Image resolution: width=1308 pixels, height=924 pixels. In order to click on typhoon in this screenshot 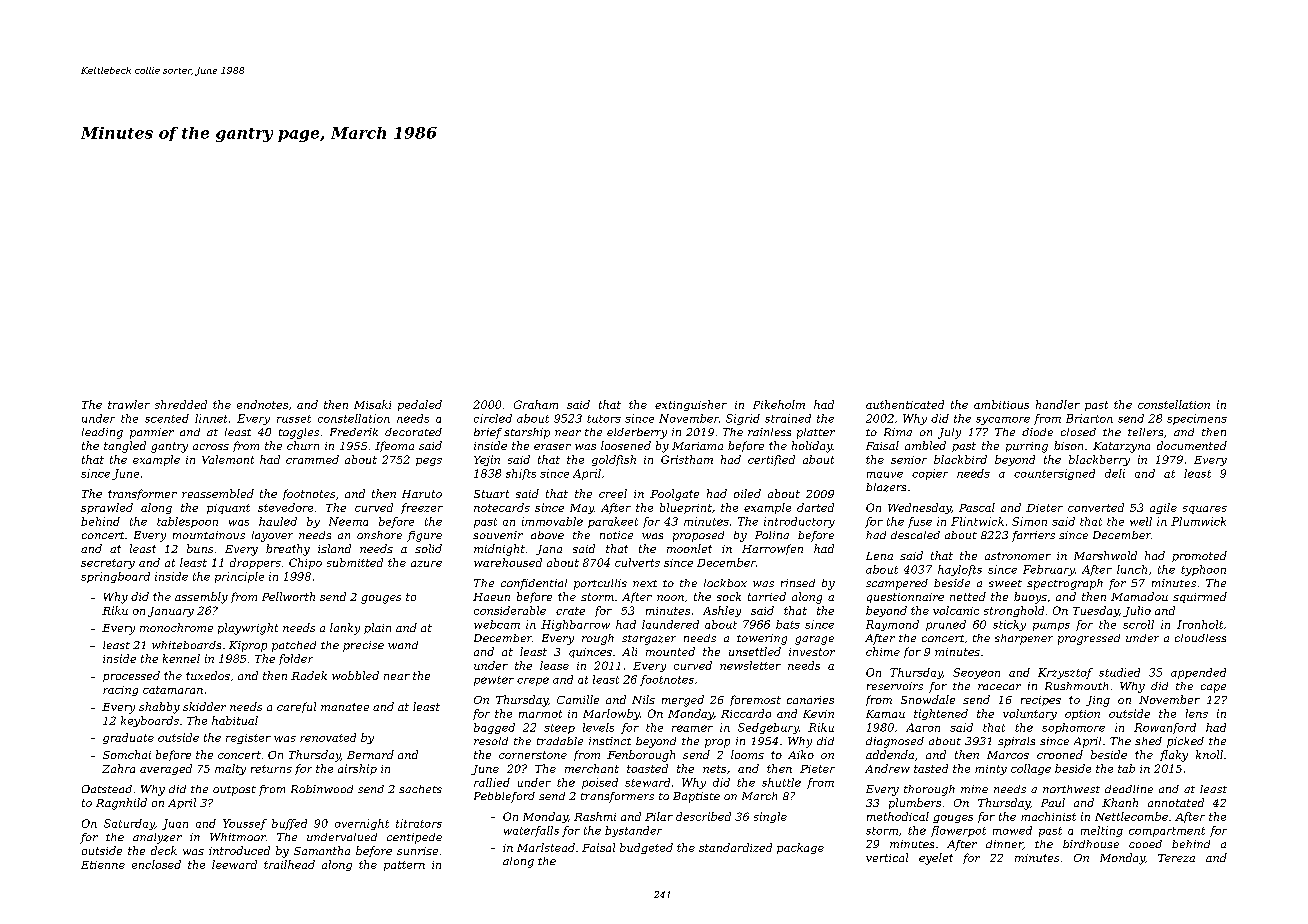, I will do `click(1203, 570)`.
